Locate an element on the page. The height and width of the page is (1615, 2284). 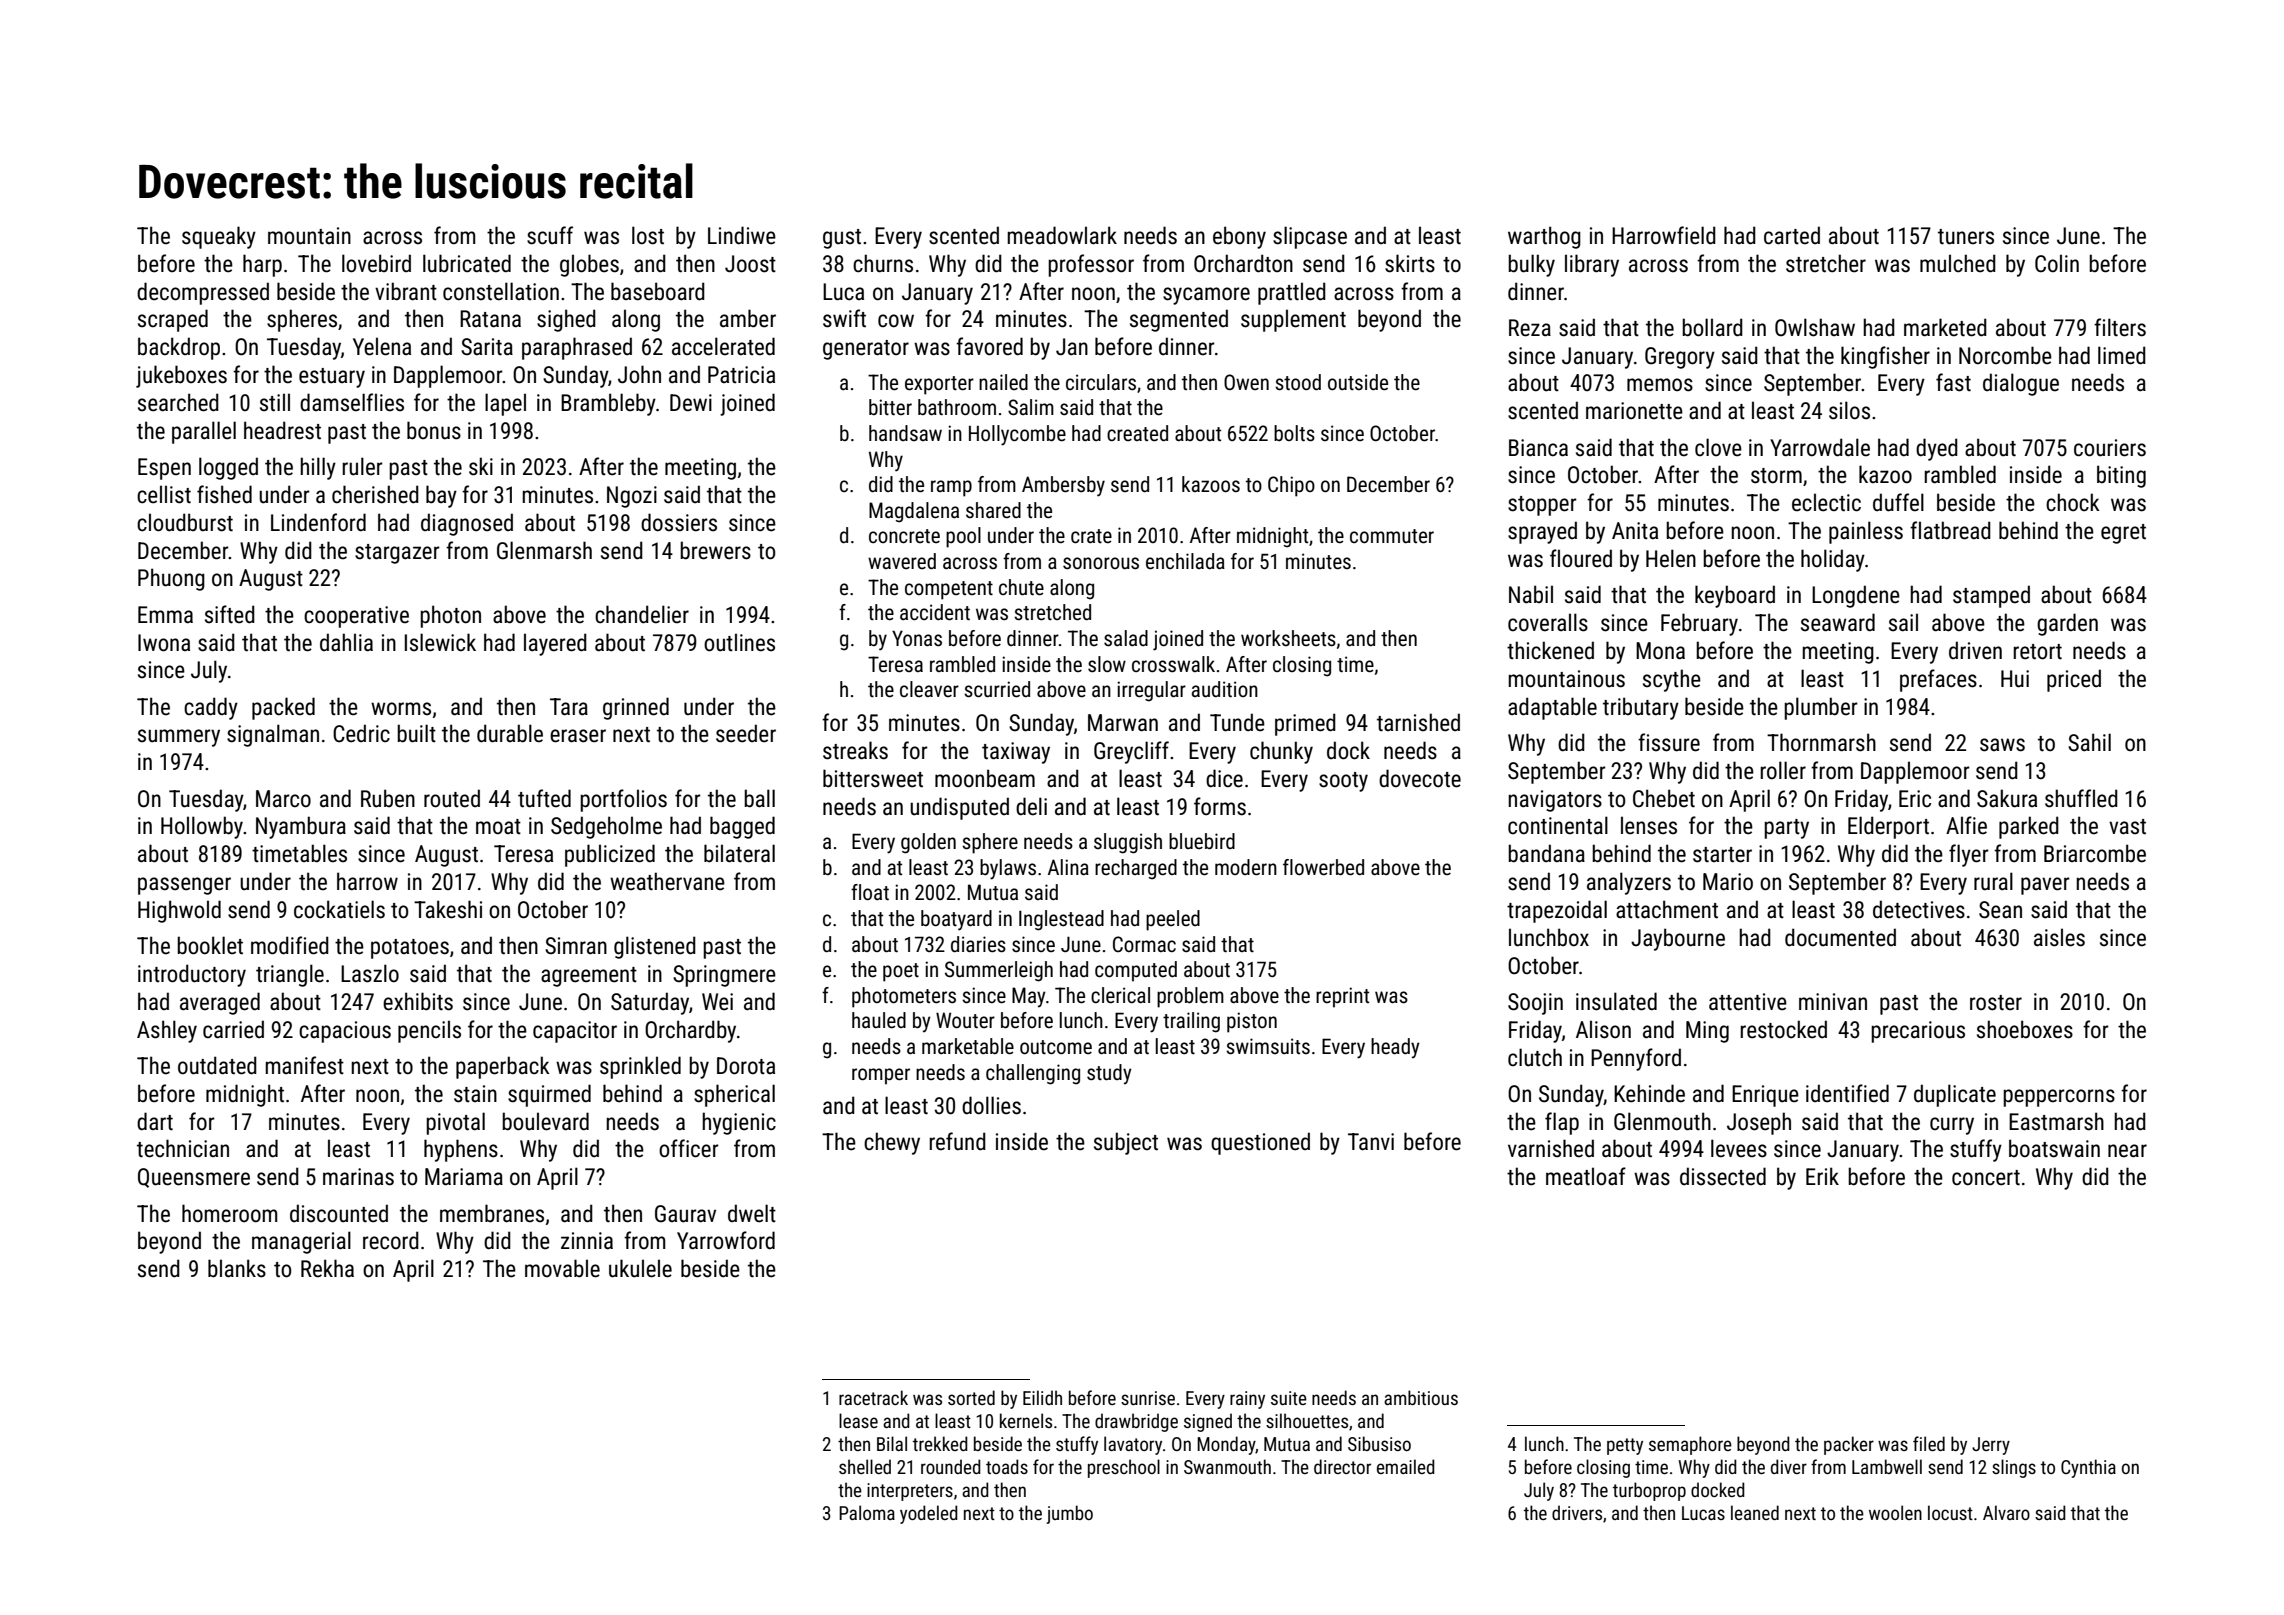
Marco is located at coordinates (283, 799).
